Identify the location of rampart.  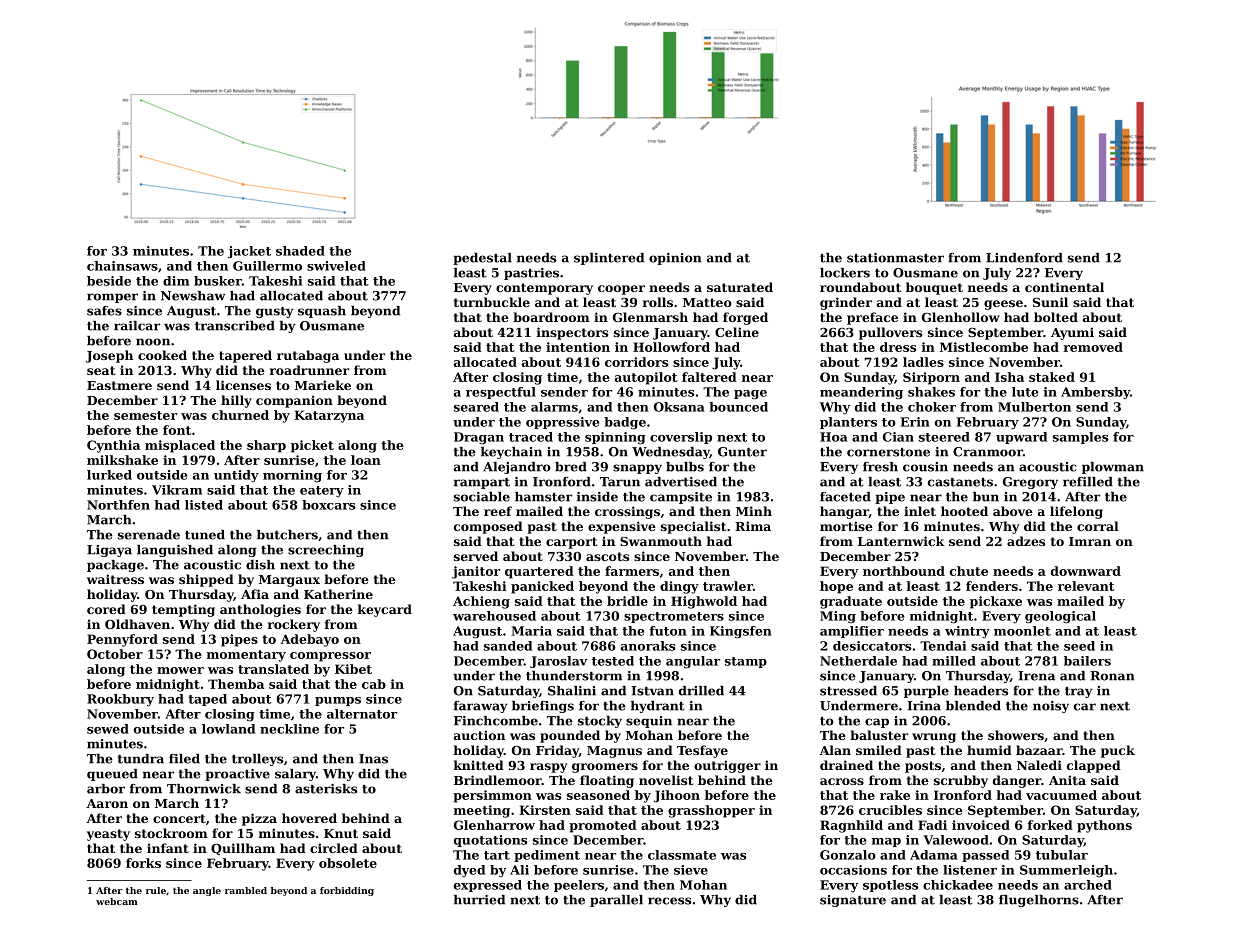
(482, 483).
